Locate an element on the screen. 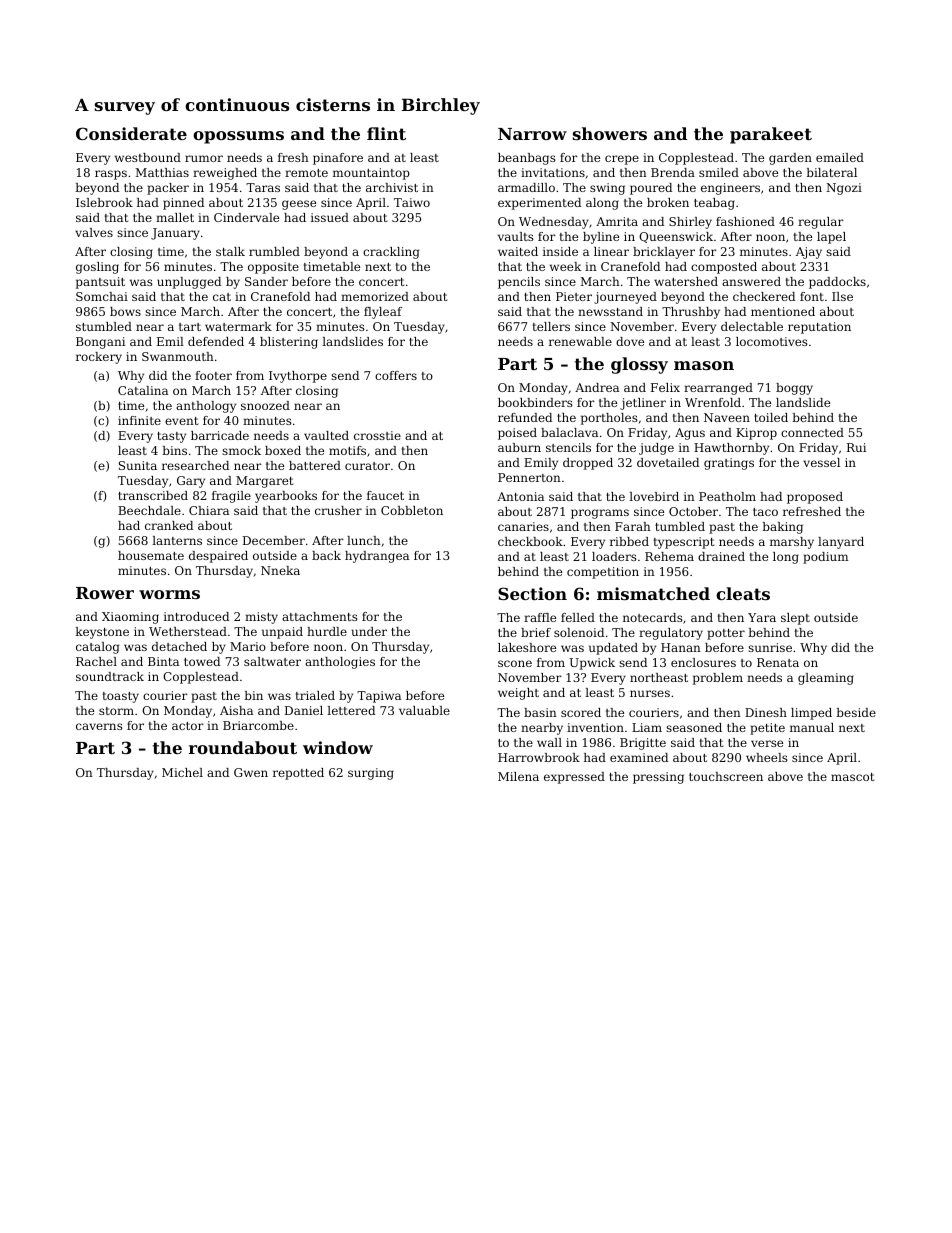 This screenshot has width=952, height=1233. slept is located at coordinates (795, 619).
